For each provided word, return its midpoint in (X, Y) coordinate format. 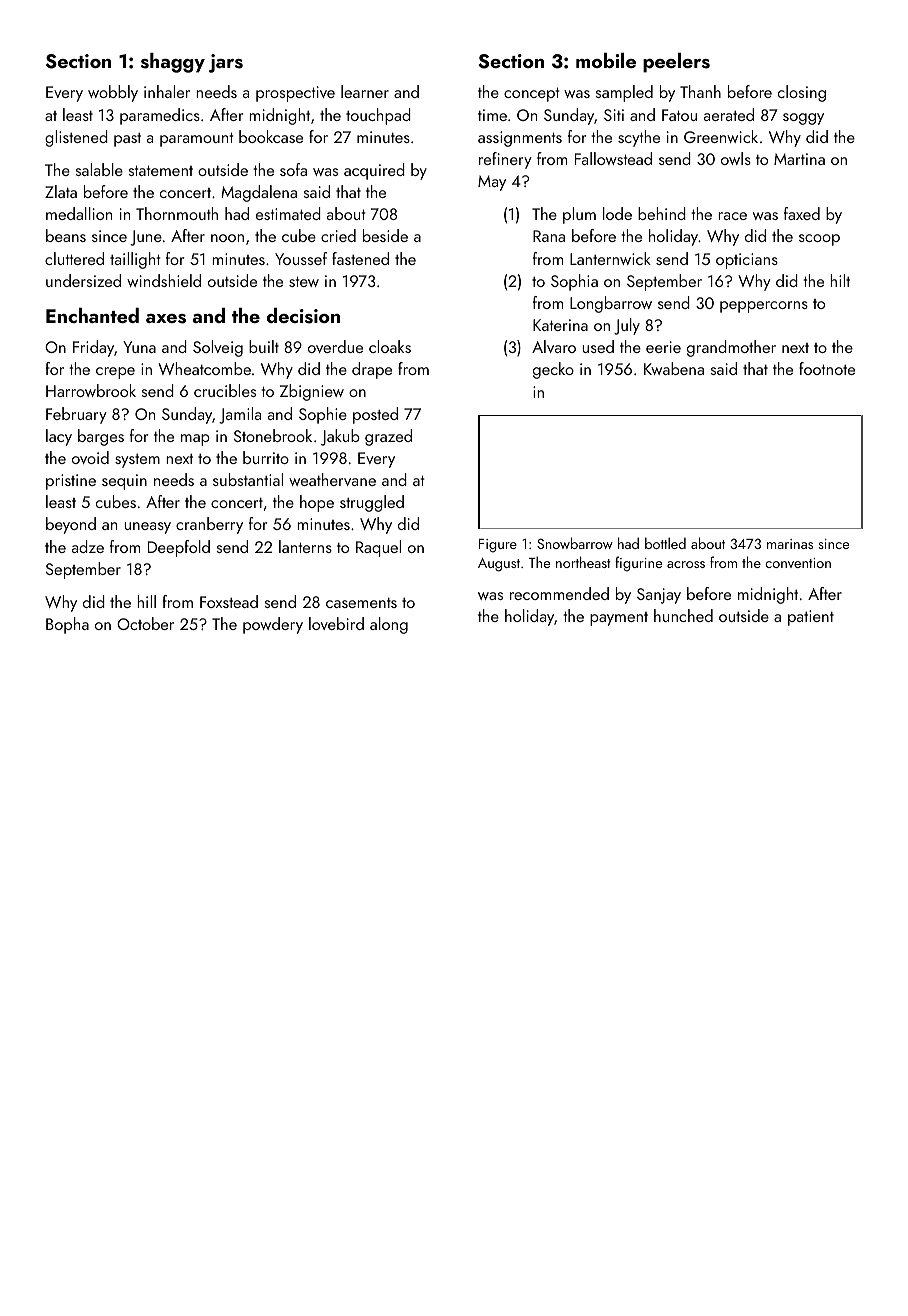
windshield (164, 280)
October (145, 623)
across (686, 564)
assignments (520, 139)
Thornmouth (177, 213)
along (389, 625)
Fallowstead (613, 158)
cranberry (209, 525)
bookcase (271, 136)
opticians (747, 261)
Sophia (574, 282)
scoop (819, 240)
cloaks (390, 346)
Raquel (378, 548)
